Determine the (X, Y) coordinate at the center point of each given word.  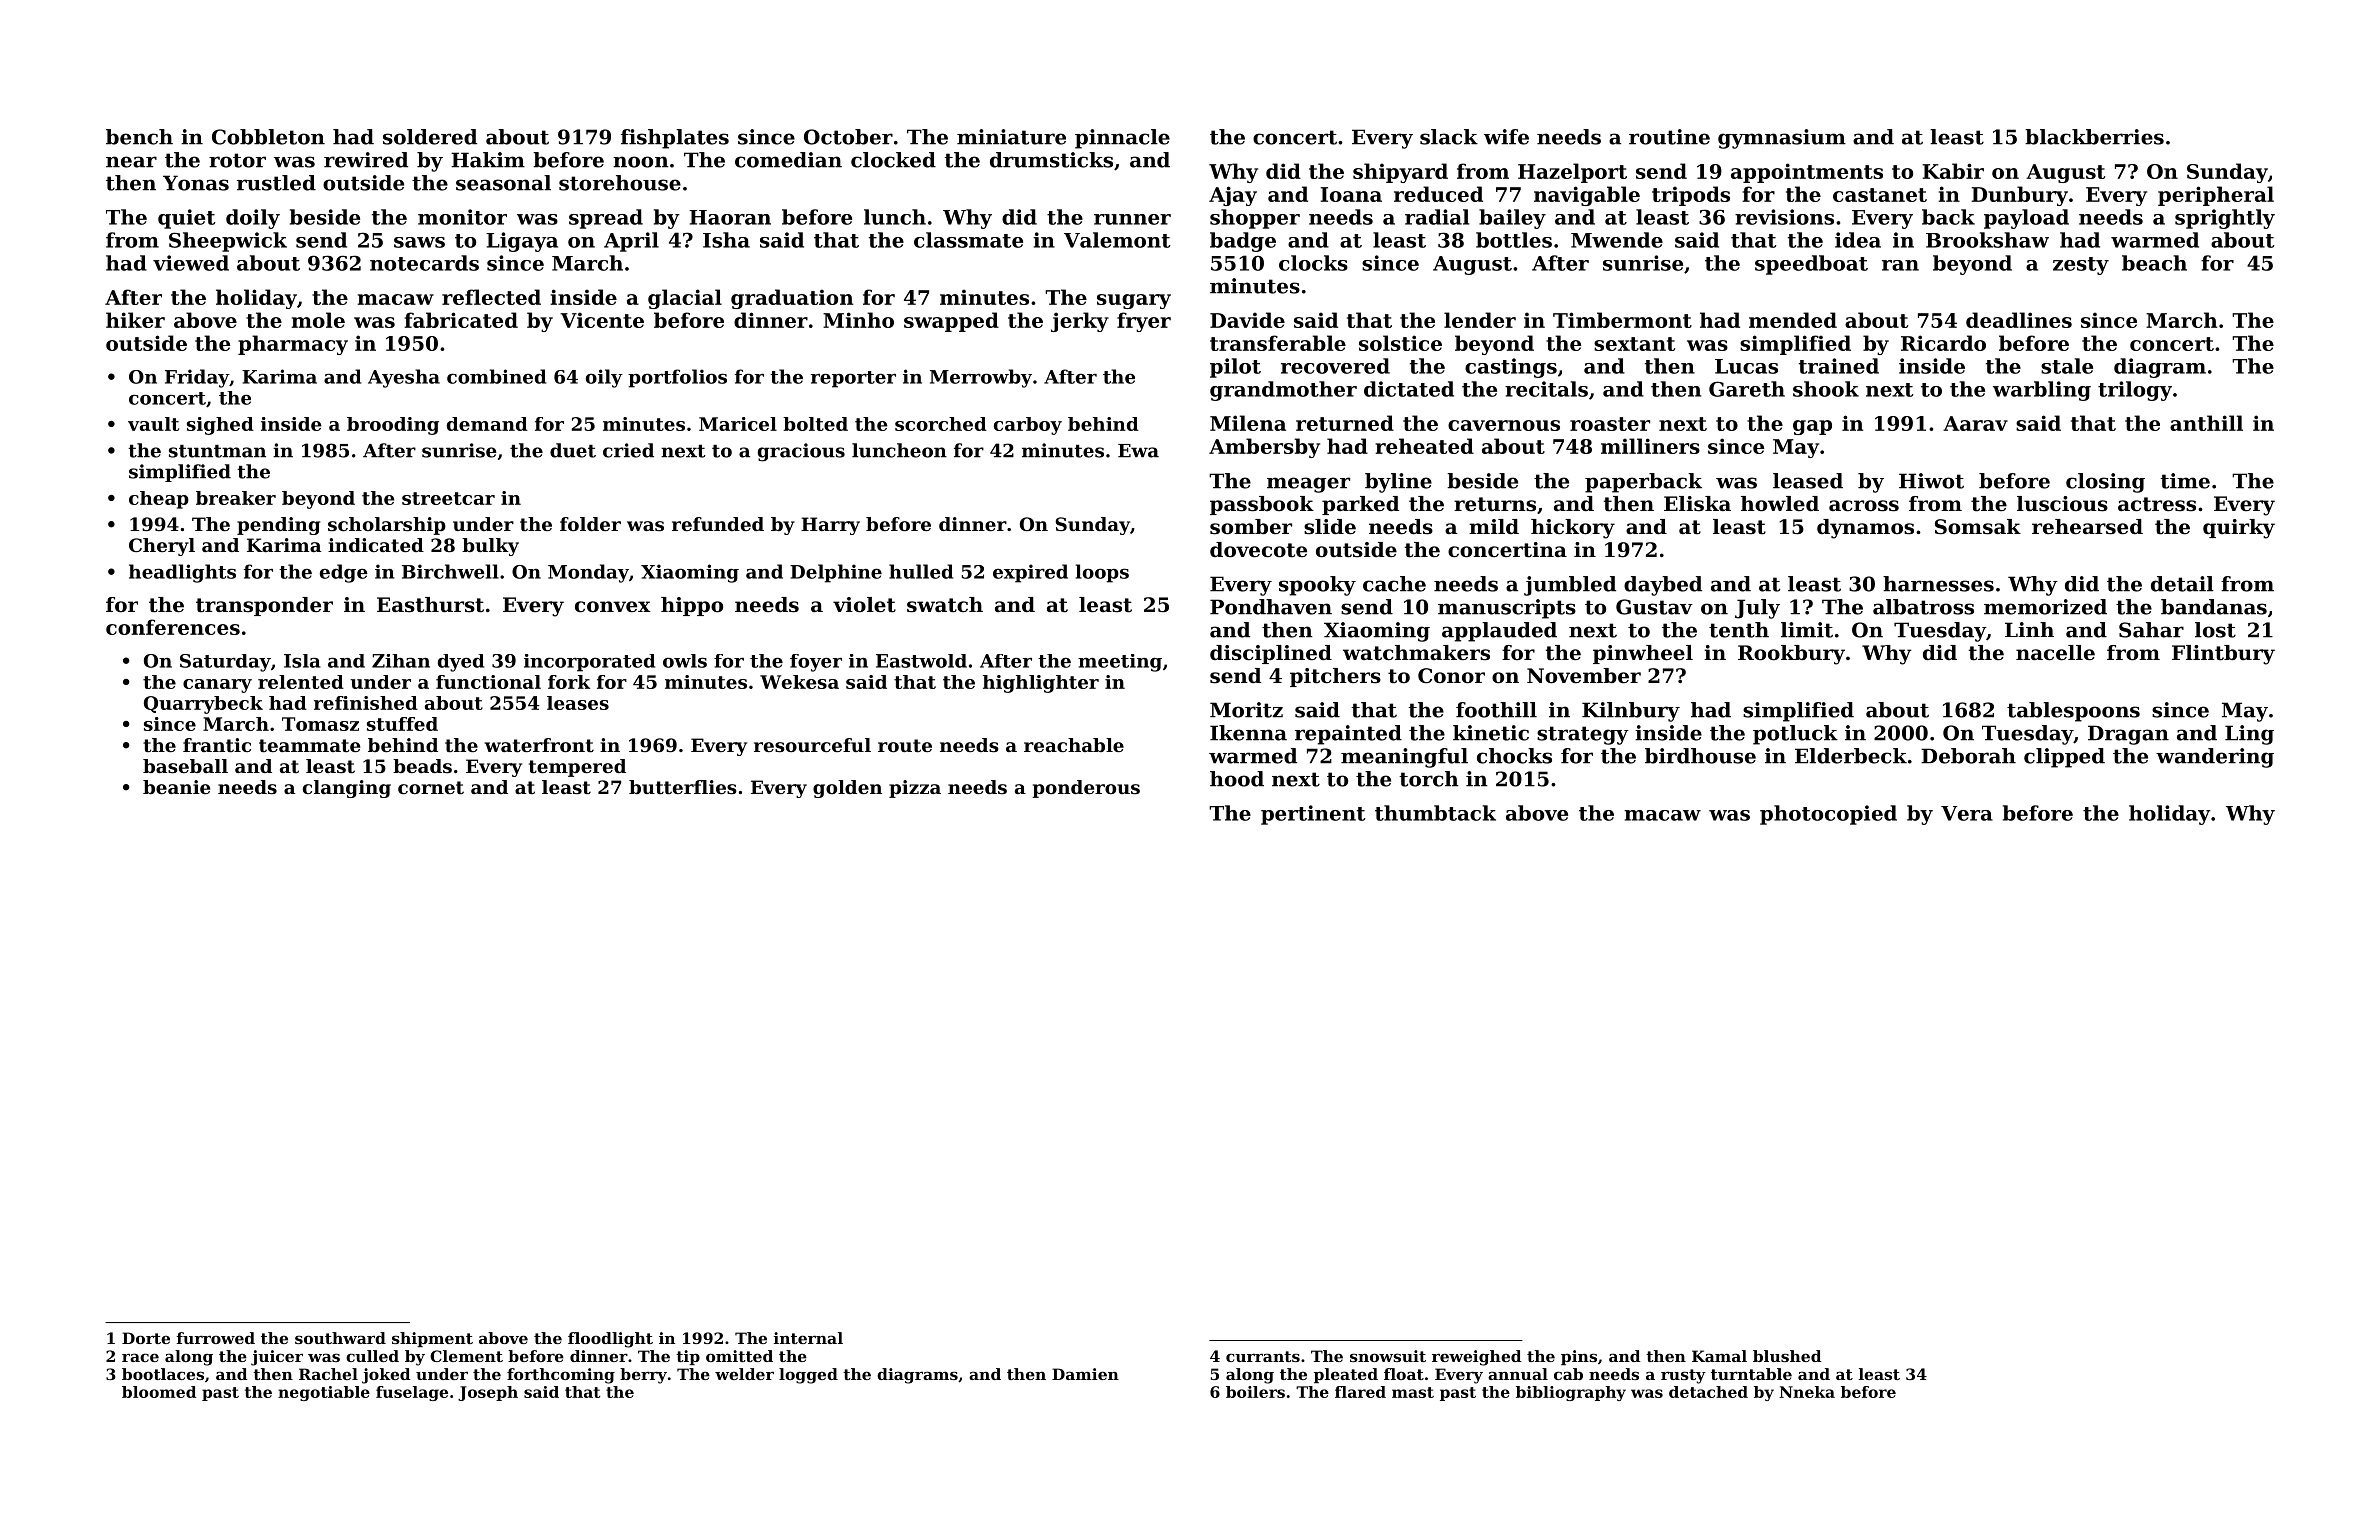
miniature (1011, 137)
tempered (577, 768)
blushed (1787, 1356)
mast (1413, 1392)
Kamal (1719, 1356)
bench (139, 137)
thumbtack (1435, 813)
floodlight (610, 1340)
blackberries (2094, 137)
